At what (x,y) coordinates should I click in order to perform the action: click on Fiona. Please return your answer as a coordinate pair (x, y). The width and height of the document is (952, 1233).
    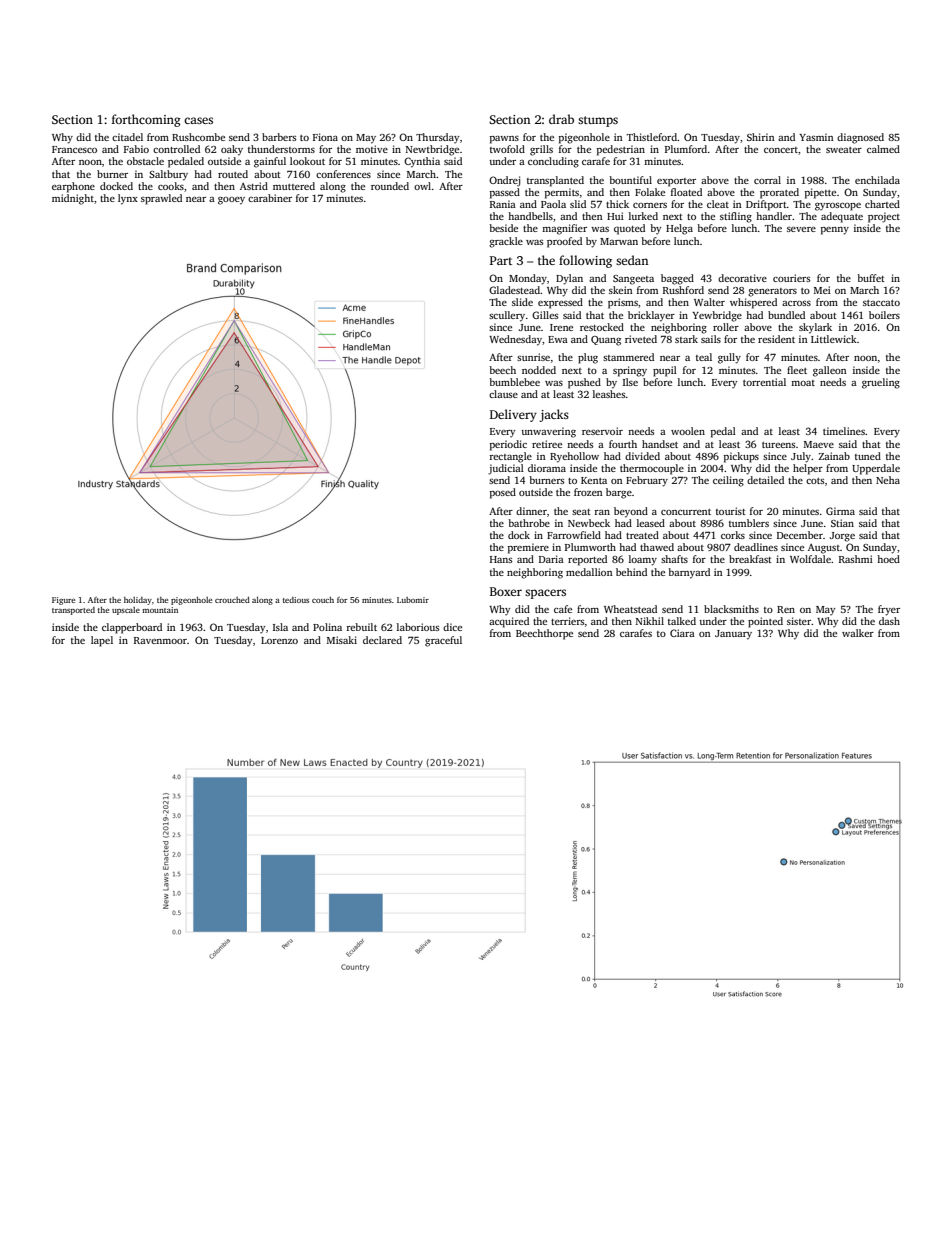
    Looking at the image, I should click on (325, 137).
